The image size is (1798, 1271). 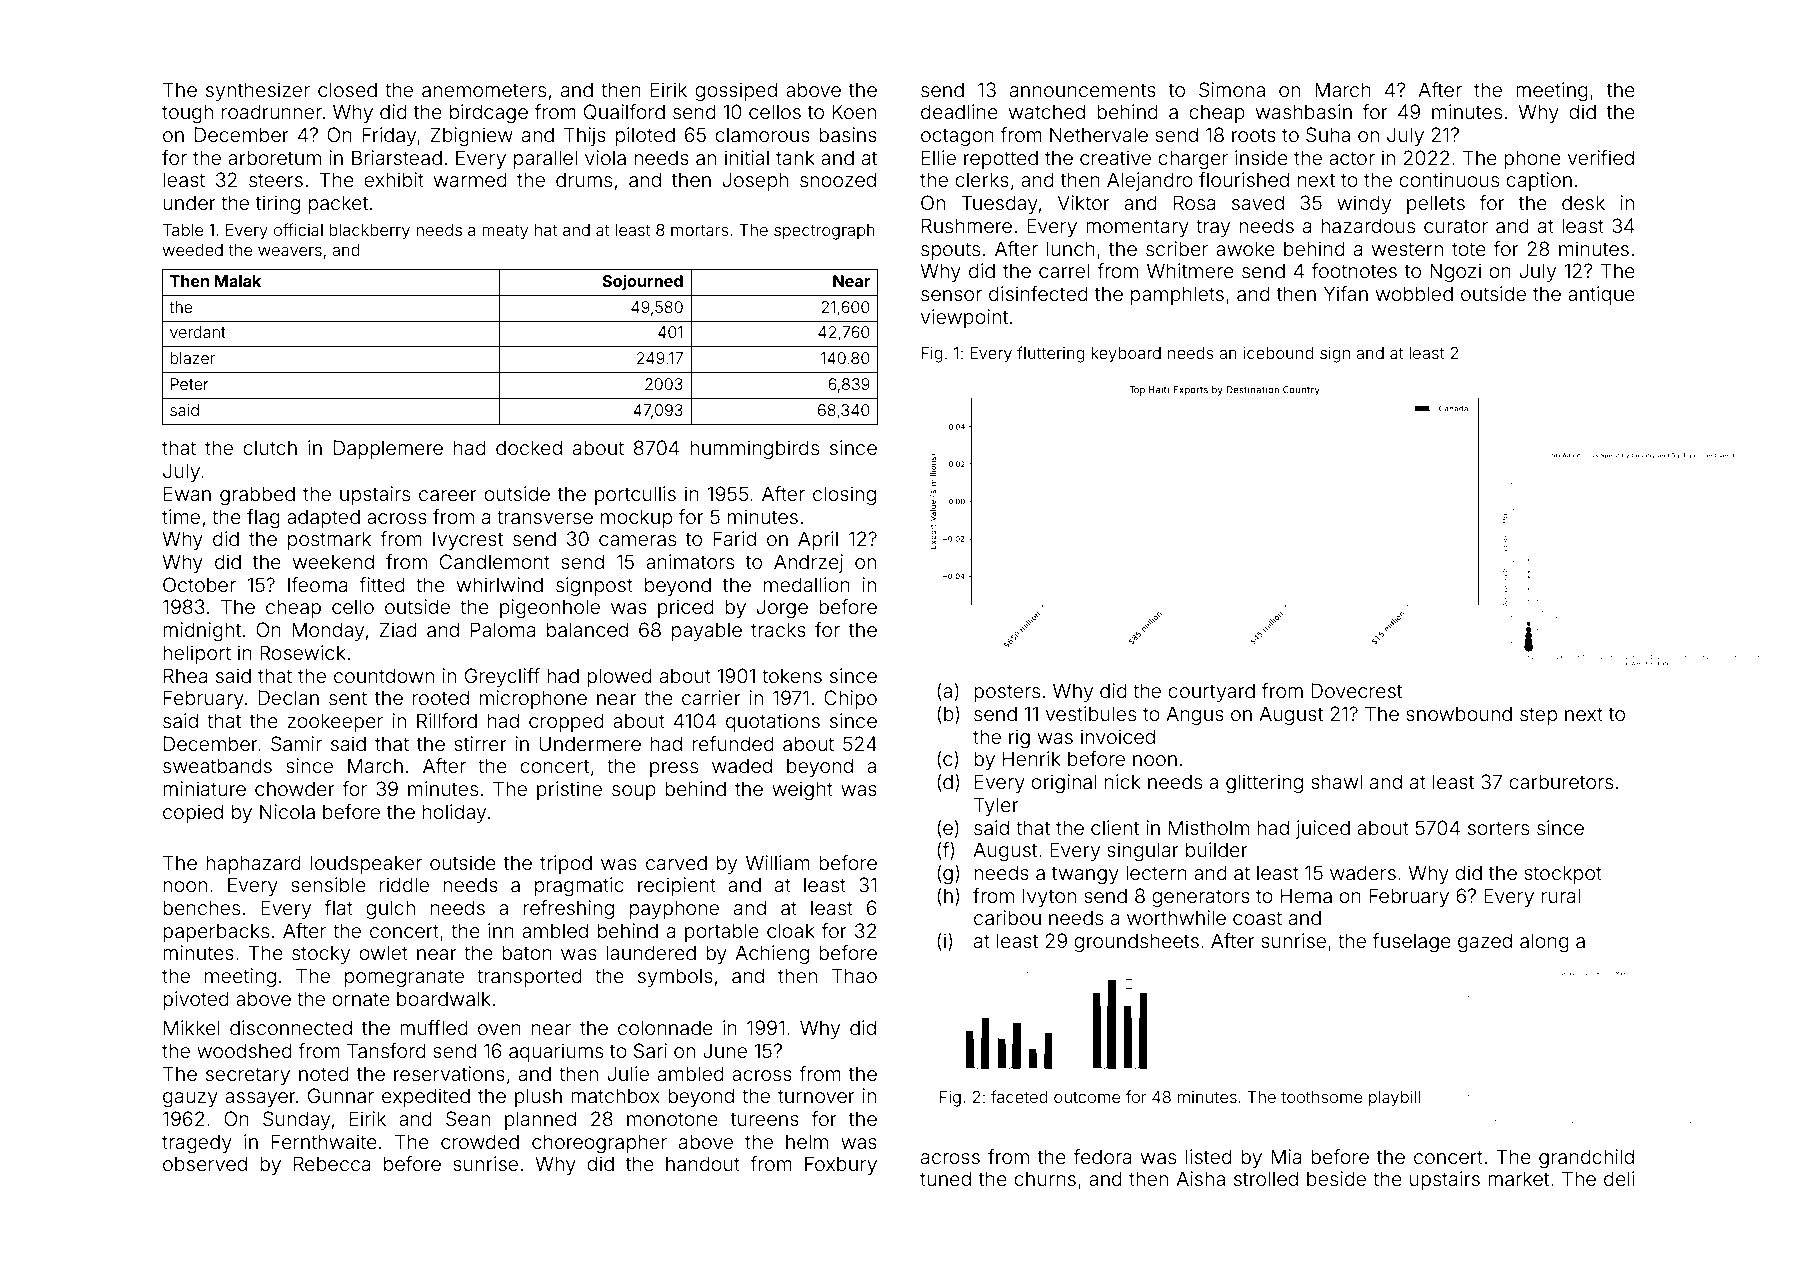 What do you see at coordinates (388, 449) in the screenshot?
I see `Dapplemere` at bounding box center [388, 449].
